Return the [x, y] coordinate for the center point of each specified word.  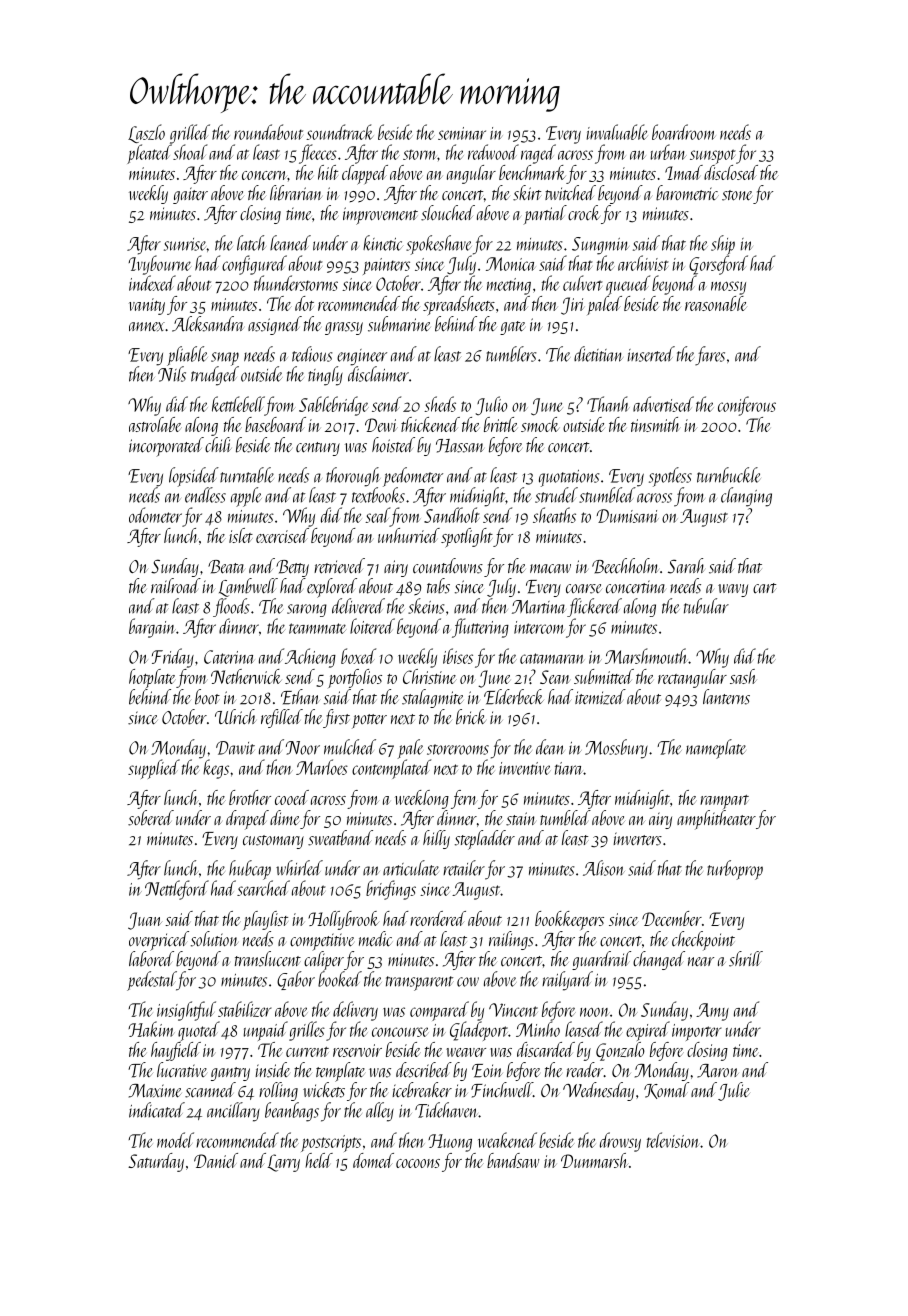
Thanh [608, 404]
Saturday [156, 1162]
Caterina [229, 657]
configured [254, 265]
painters [386, 267]
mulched [350, 747]
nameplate [716, 749]
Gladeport [479, 1031]
